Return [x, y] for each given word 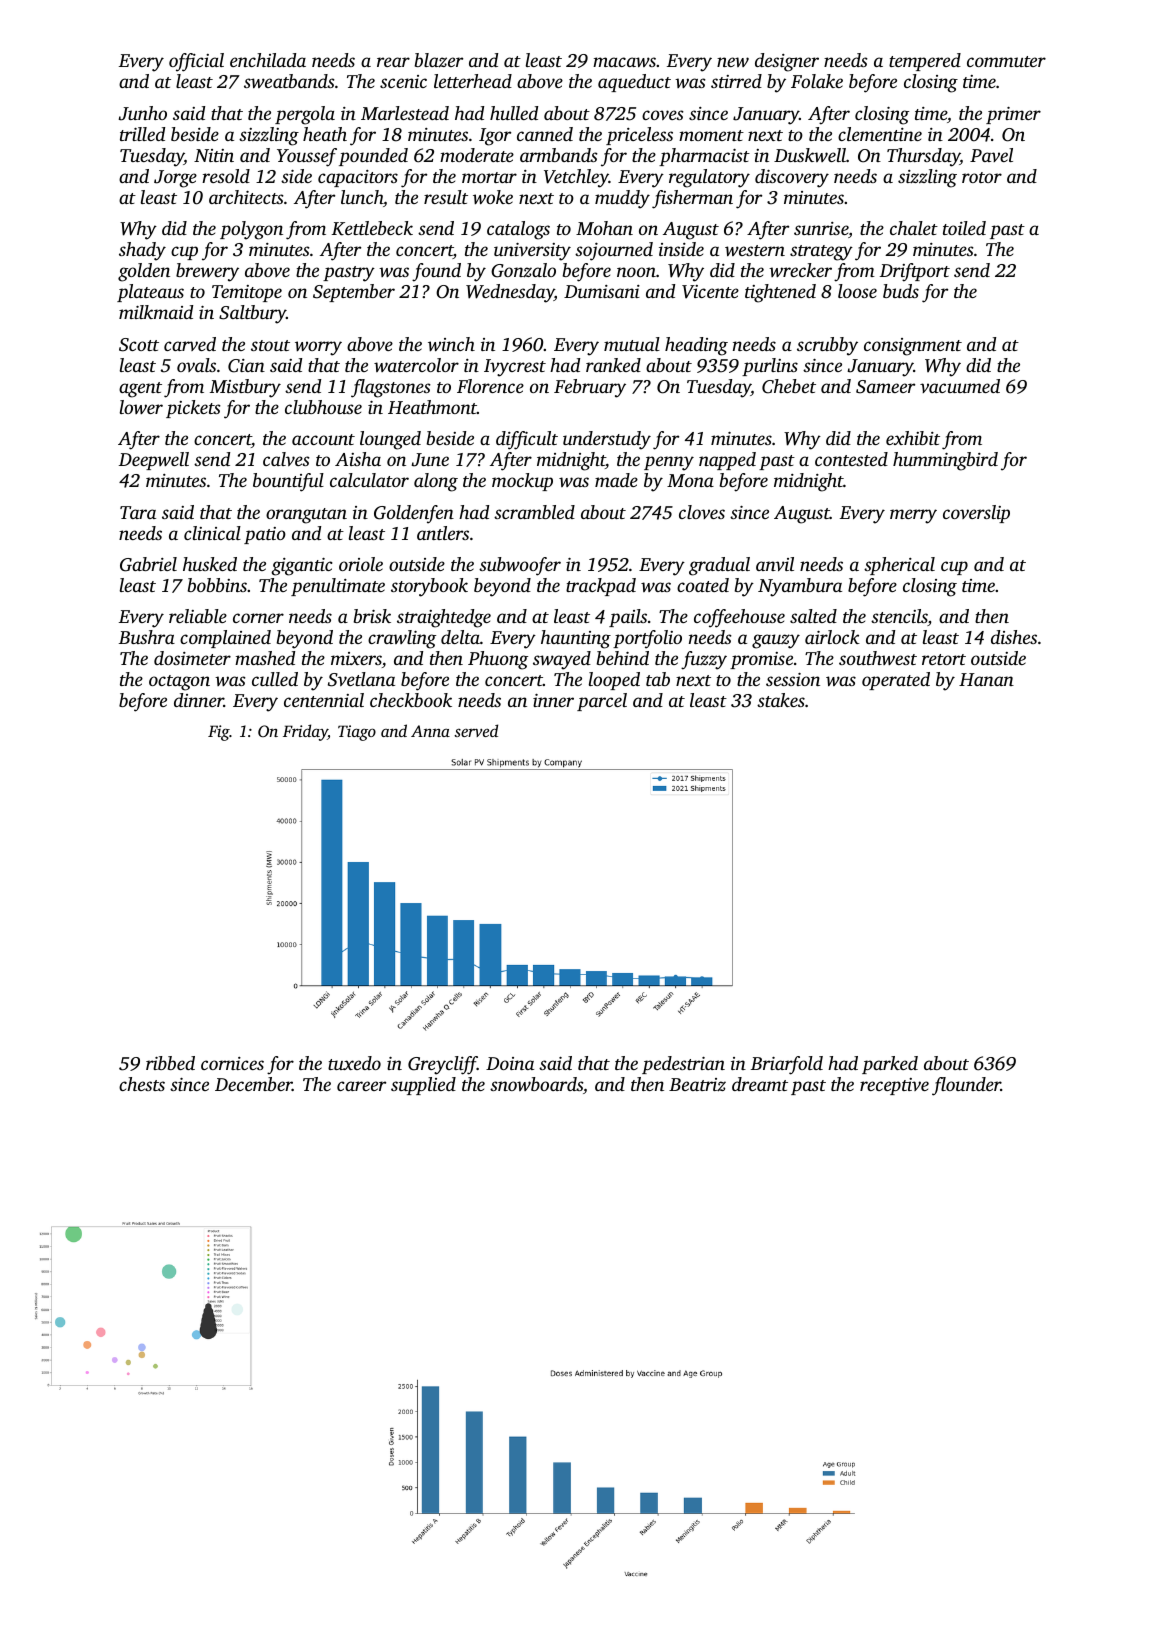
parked [890, 1065]
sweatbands [289, 81]
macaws [624, 62]
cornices [232, 1063]
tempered [925, 62]
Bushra [147, 637]
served [476, 730]
